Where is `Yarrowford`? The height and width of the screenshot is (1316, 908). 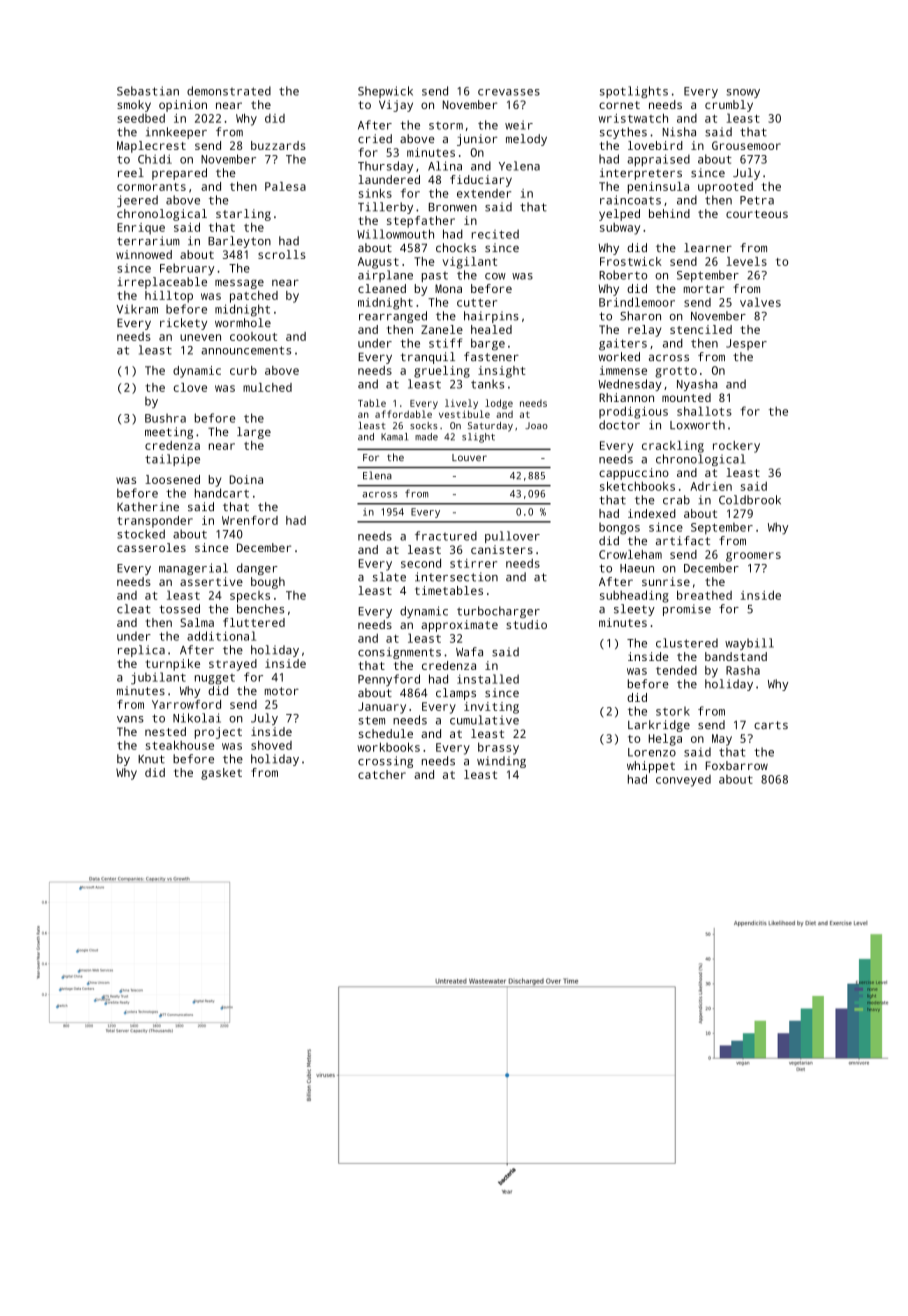
Yarrowford is located at coordinates (186, 704).
